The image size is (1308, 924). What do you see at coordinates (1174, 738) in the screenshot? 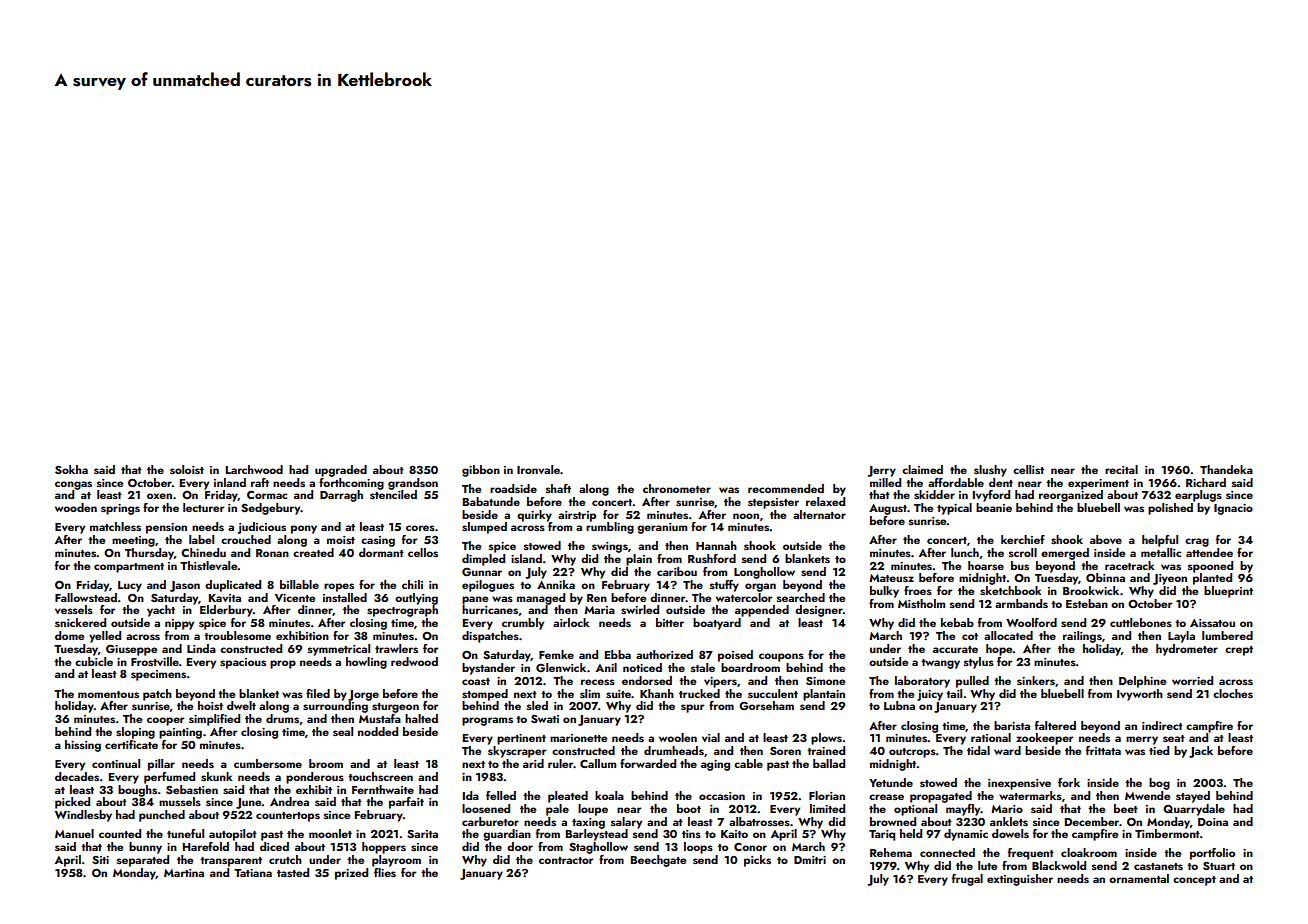
I see `seat` at bounding box center [1174, 738].
